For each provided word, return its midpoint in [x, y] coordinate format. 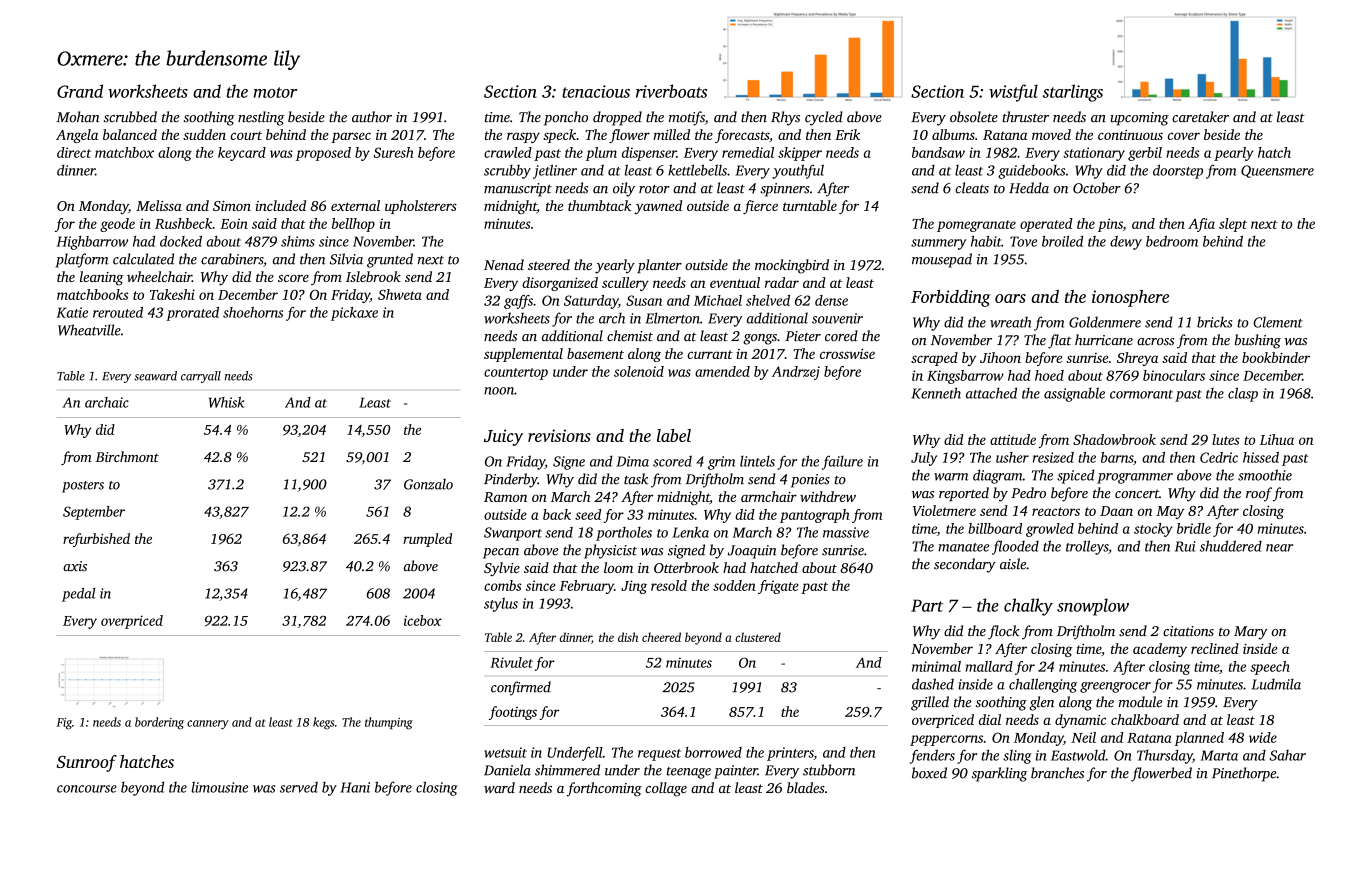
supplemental [523, 355]
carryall [201, 377]
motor [275, 92]
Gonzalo [428, 484]
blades [806, 787]
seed [588, 514]
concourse [87, 789]
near [1279, 548]
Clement [1278, 322]
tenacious [596, 91]
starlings [1073, 93]
